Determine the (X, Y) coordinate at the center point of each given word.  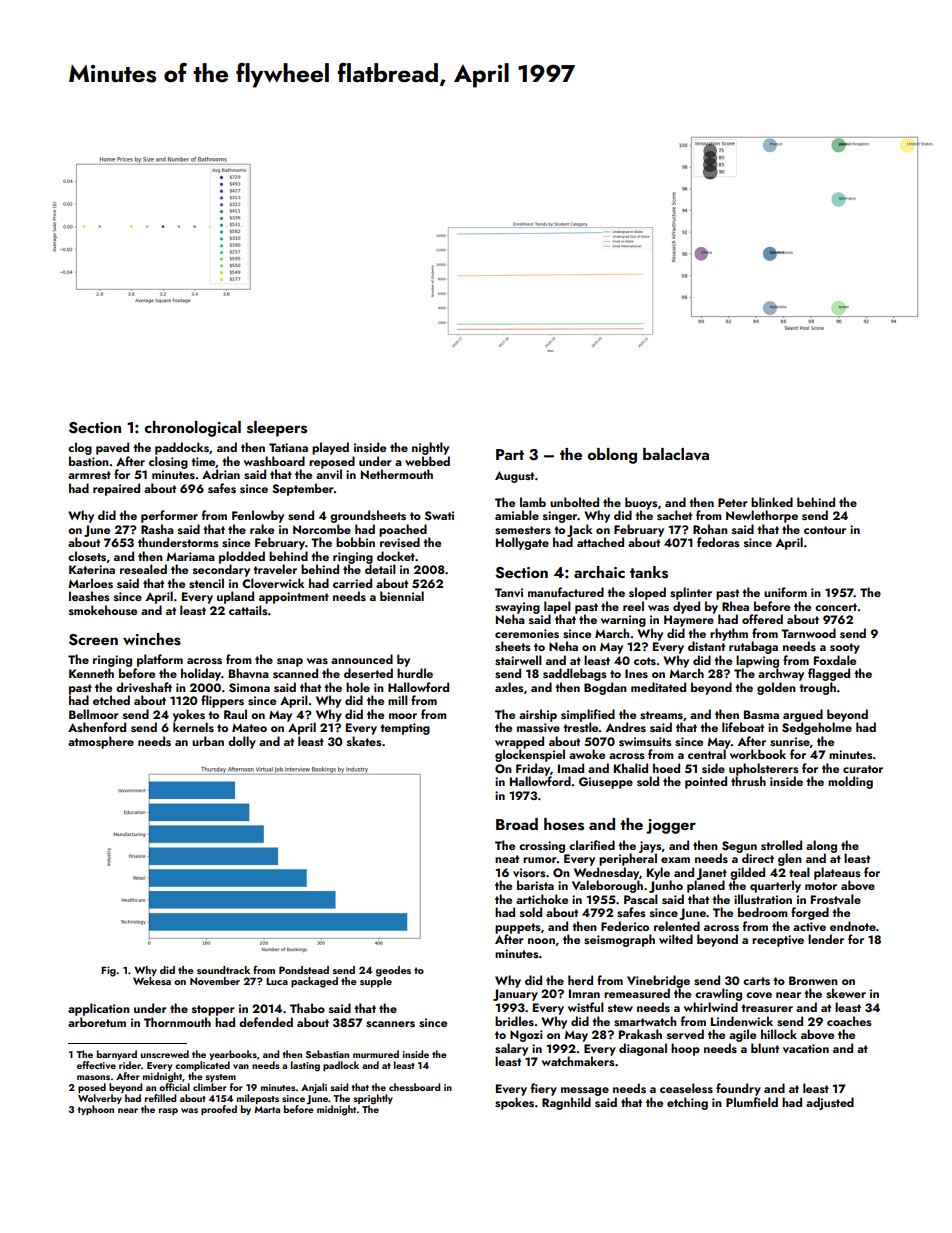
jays (650, 847)
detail (380, 569)
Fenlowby (258, 516)
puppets (518, 928)
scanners (390, 1024)
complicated (202, 1066)
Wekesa (152, 981)
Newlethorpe (762, 516)
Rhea (735, 606)
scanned (295, 673)
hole (358, 687)
